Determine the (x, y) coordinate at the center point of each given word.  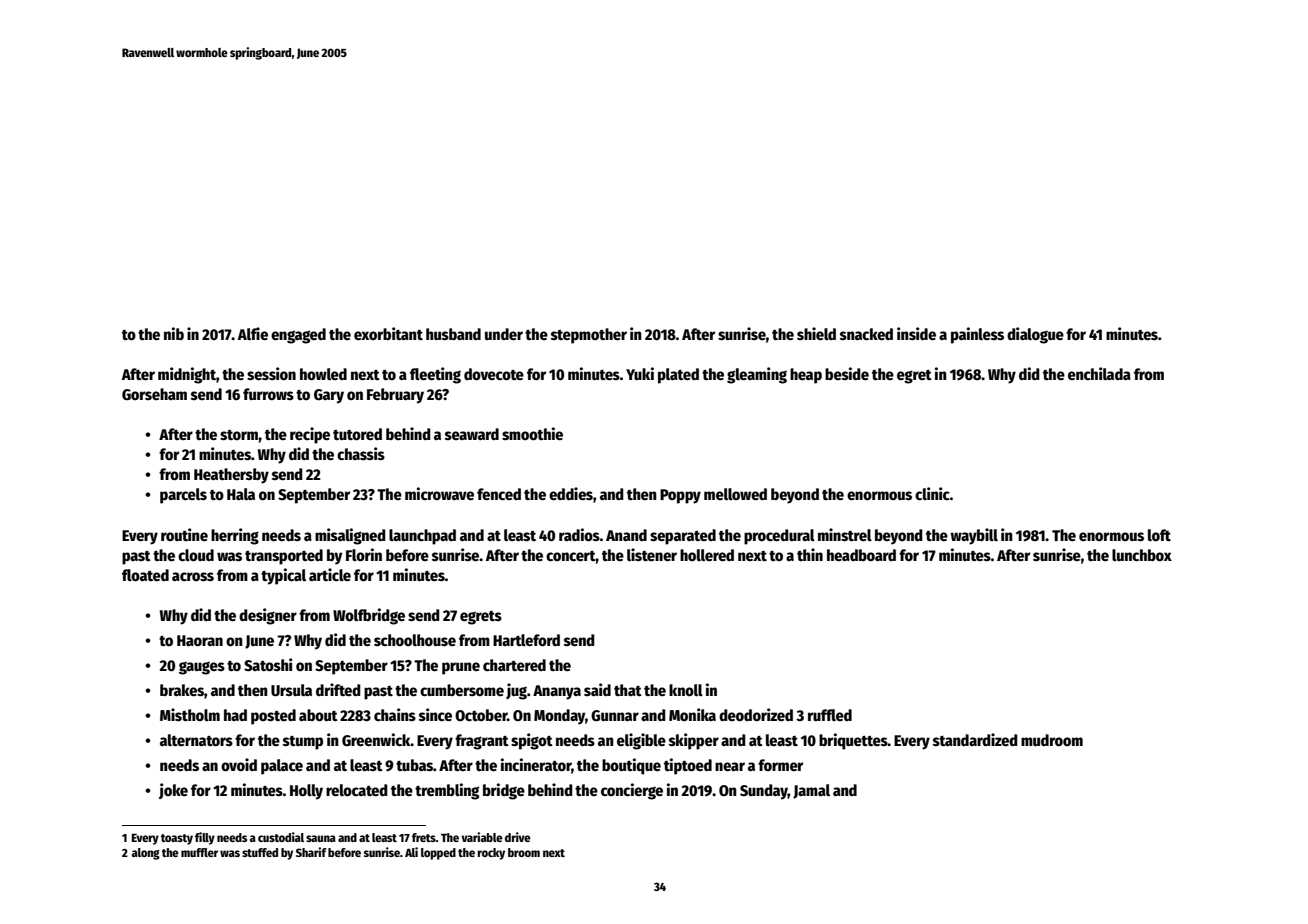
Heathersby (231, 476)
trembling (447, 791)
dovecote (494, 374)
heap (806, 376)
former (780, 765)
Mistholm (190, 714)
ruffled (830, 715)
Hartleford (526, 640)
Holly (306, 792)
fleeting (435, 375)
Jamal (811, 791)
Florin (364, 555)
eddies (571, 494)
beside (847, 373)
